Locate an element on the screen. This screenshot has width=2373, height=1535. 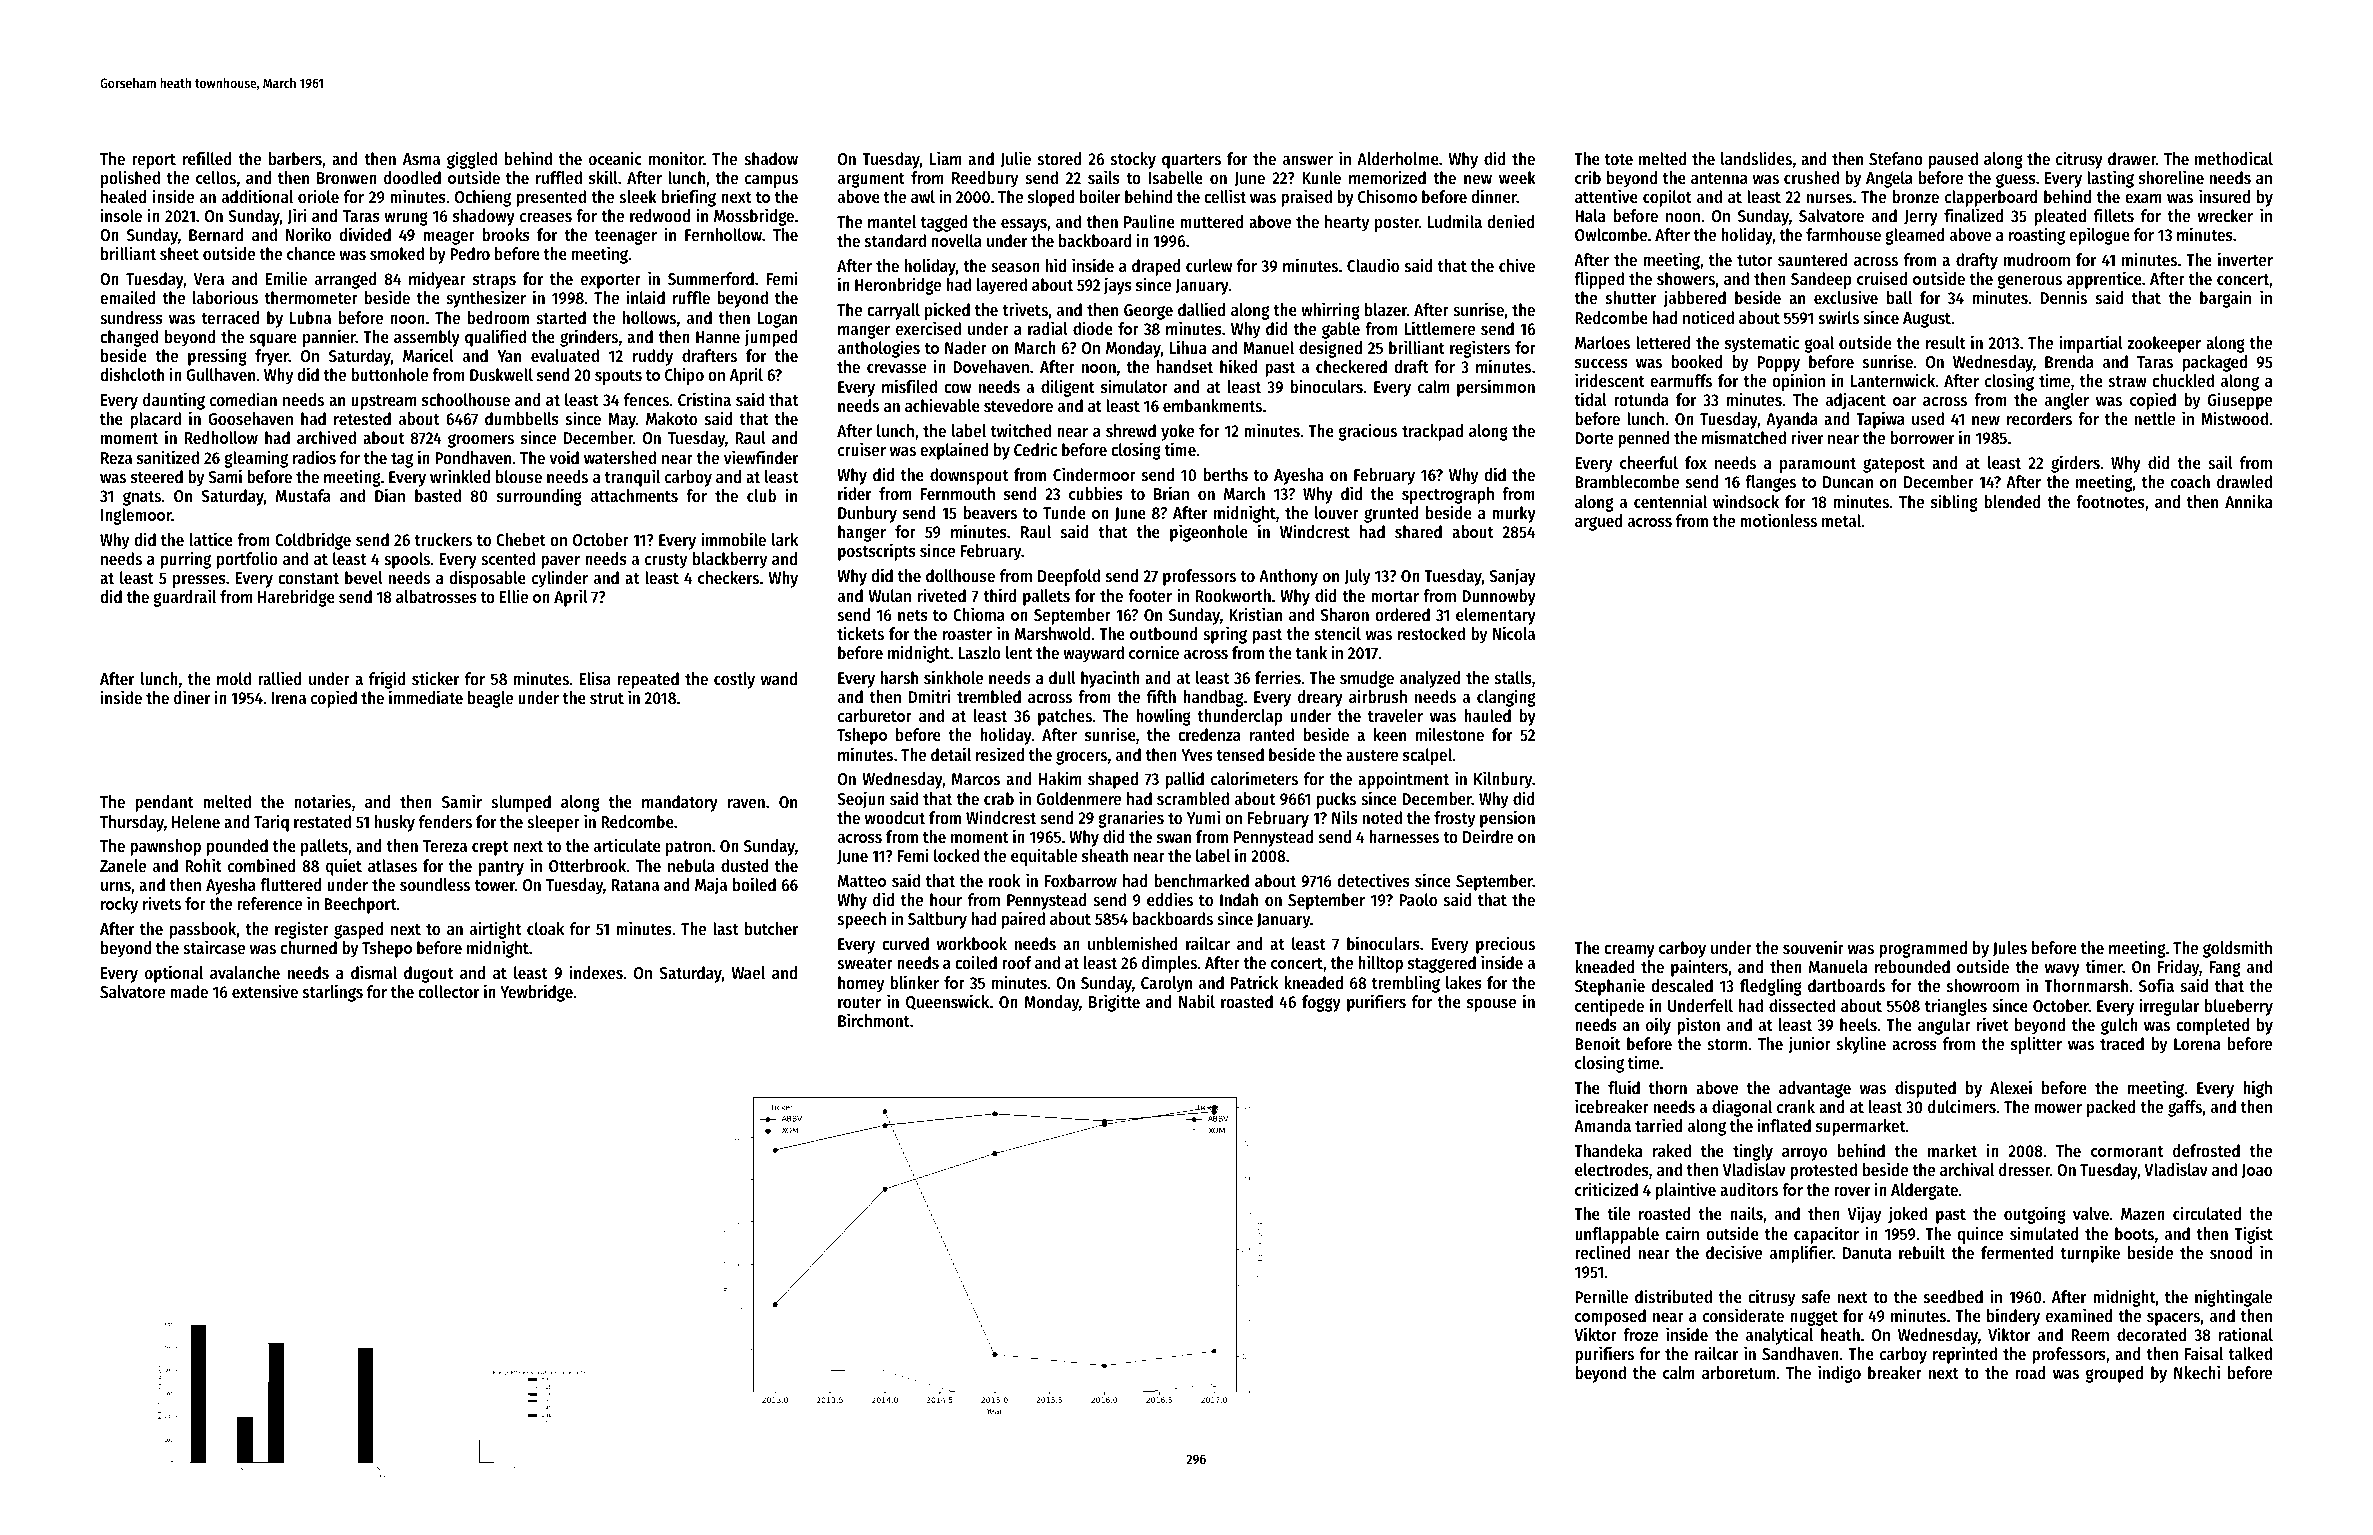
Asma is located at coordinates (421, 159).
